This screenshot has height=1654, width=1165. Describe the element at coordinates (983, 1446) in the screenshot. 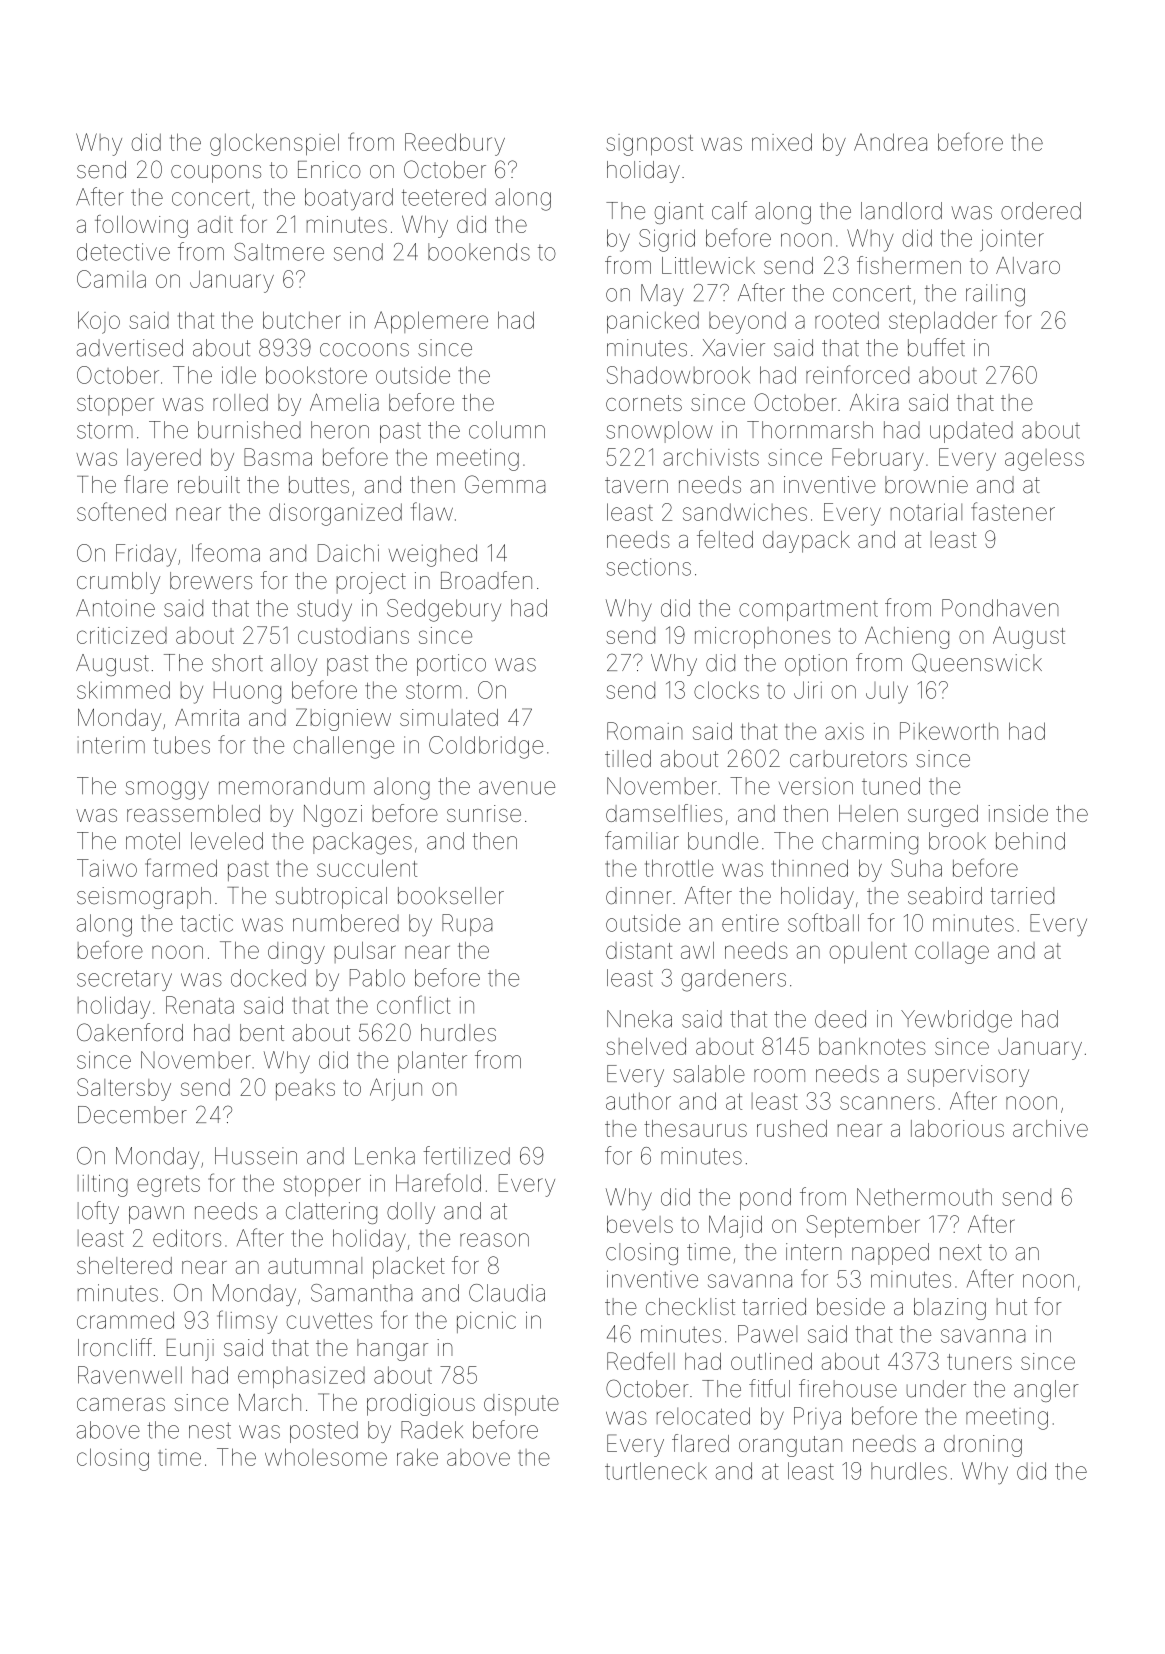

I see `droning` at that location.
